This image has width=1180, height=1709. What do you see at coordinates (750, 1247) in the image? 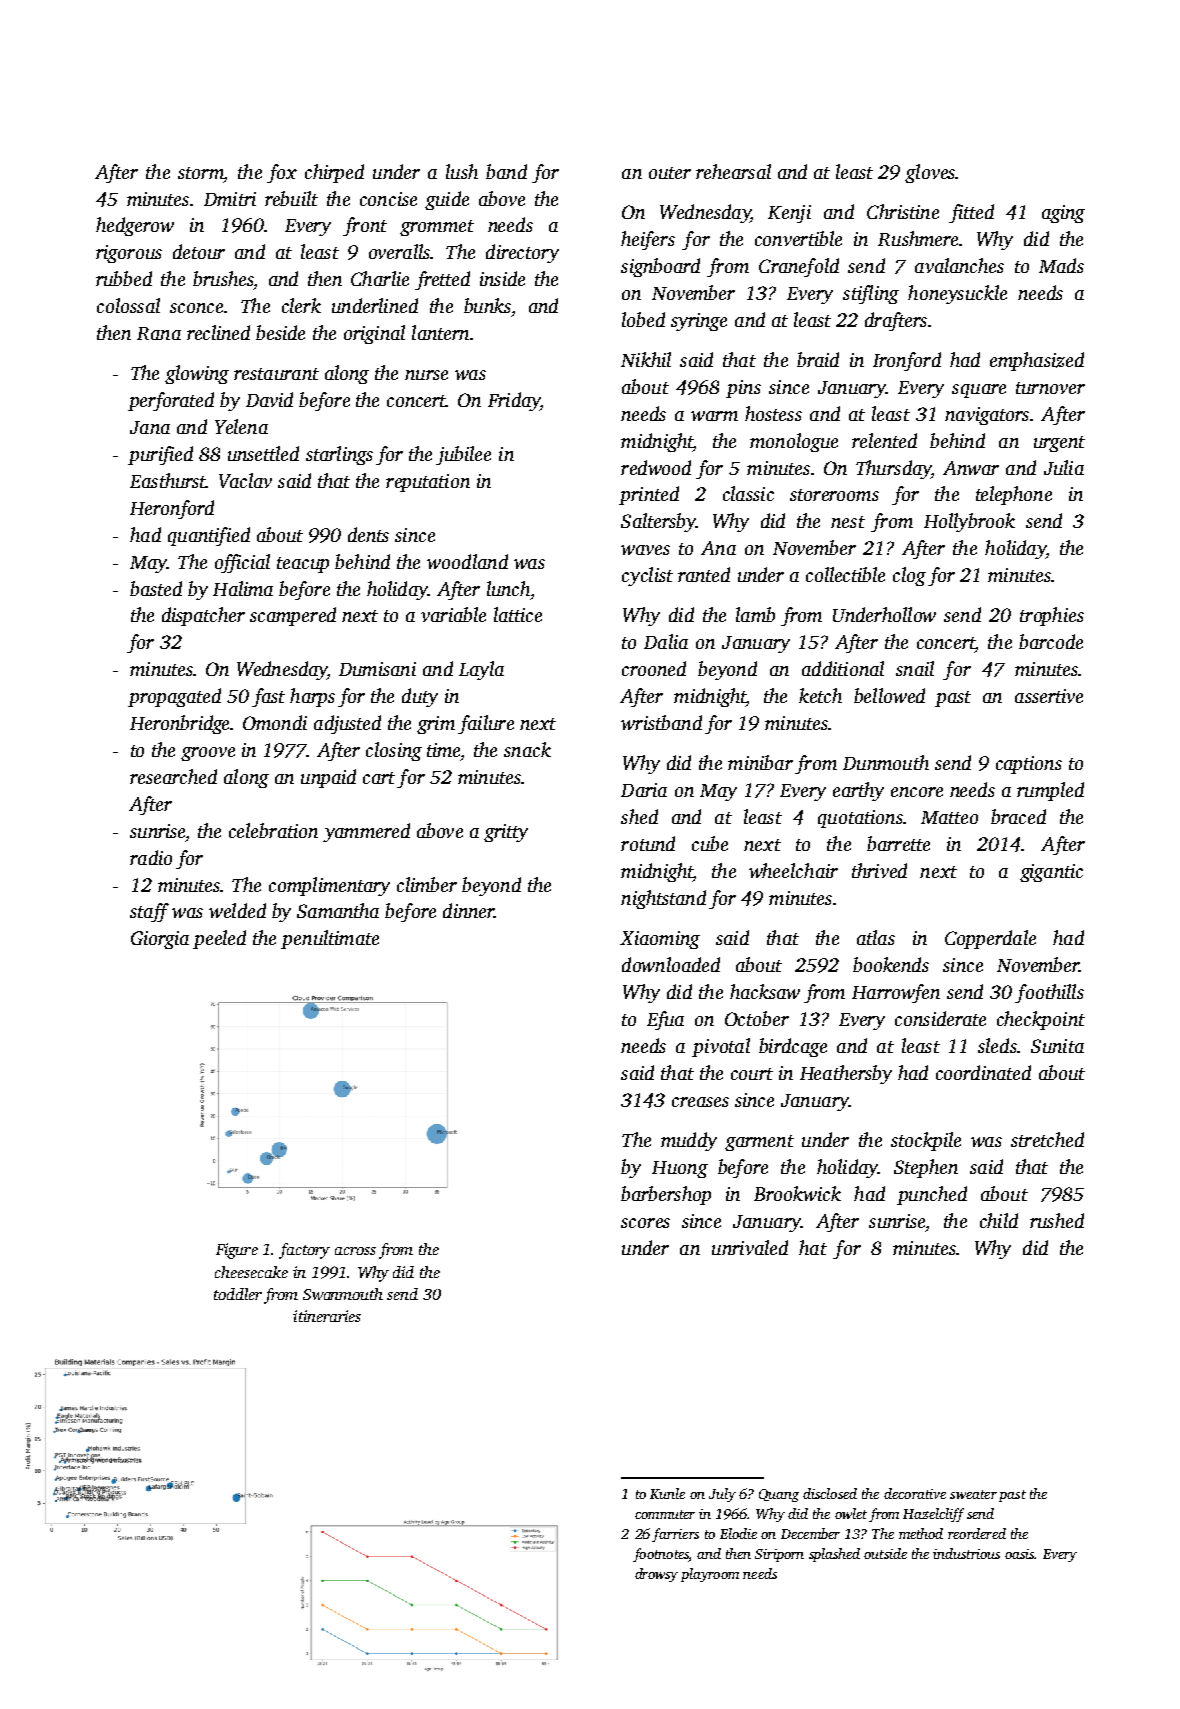
I see `unrivaled` at bounding box center [750, 1247].
